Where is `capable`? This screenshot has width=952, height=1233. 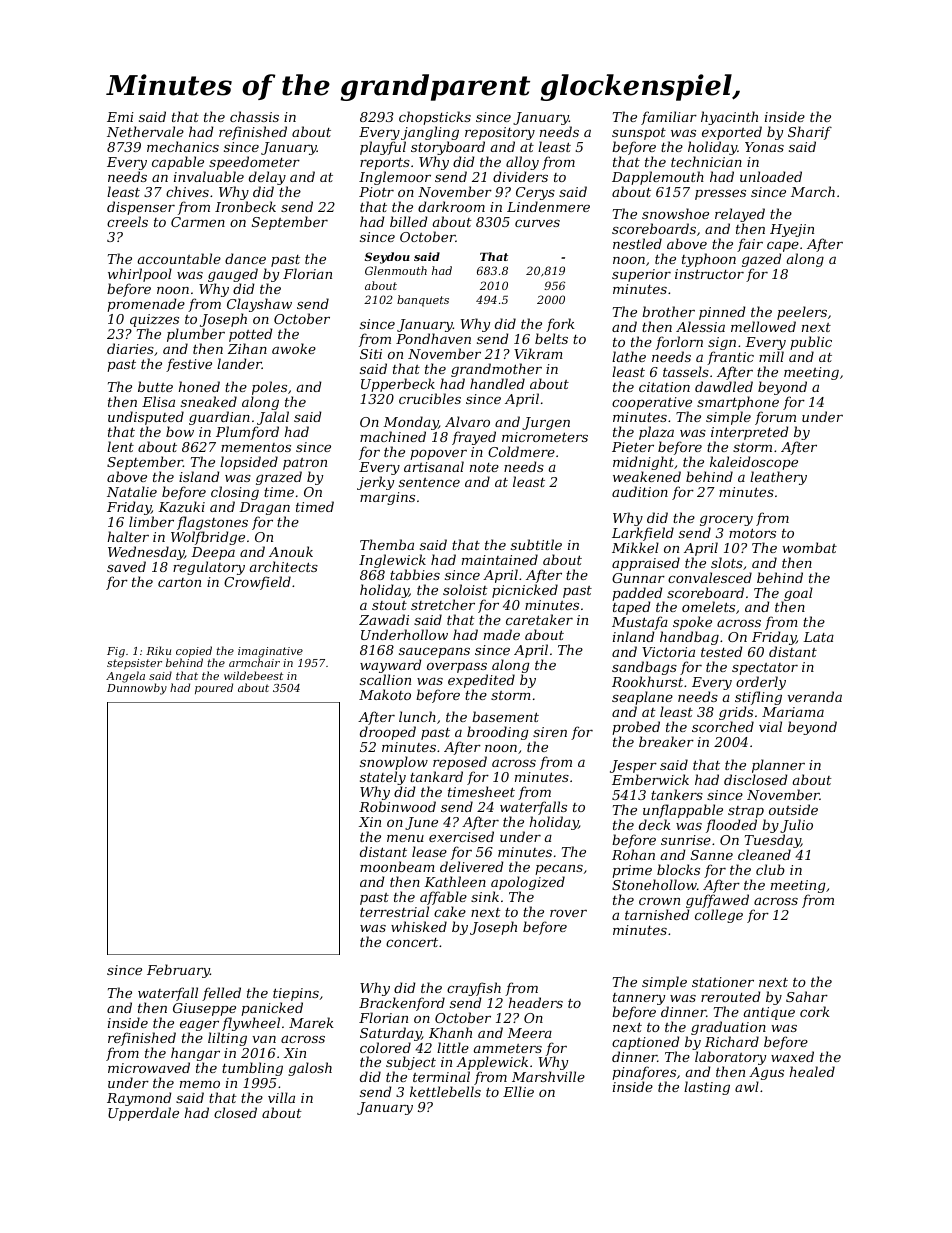
capable is located at coordinates (178, 163).
